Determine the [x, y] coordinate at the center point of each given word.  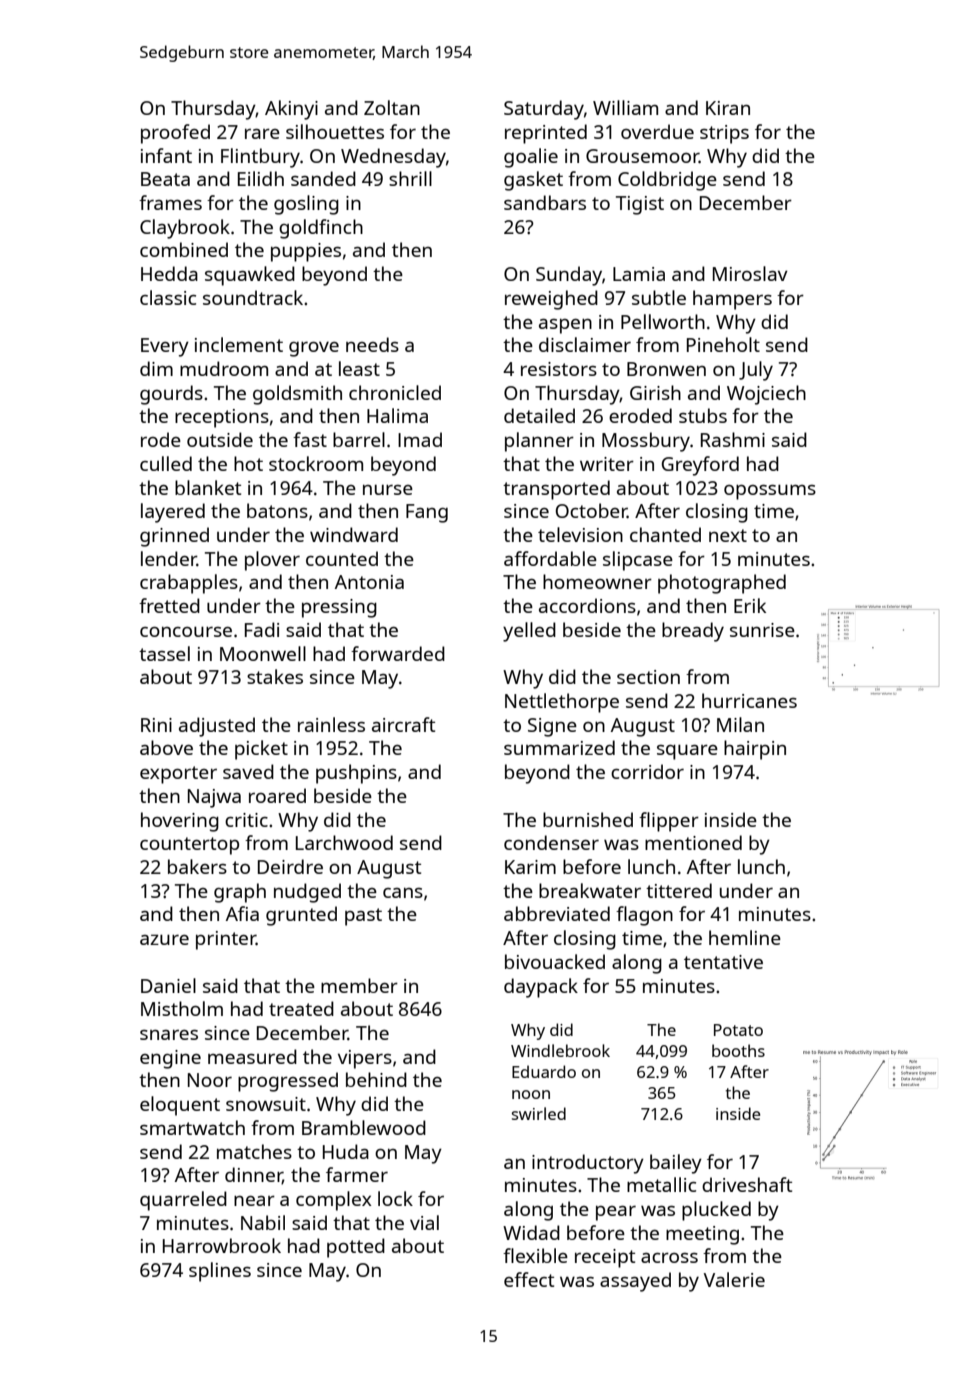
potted [356, 1248]
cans [403, 893]
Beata [165, 179]
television [580, 534]
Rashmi [733, 439]
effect [529, 1279]
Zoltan [392, 107]
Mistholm [182, 1008]
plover [272, 561]
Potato [738, 1030]
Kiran [728, 108]
